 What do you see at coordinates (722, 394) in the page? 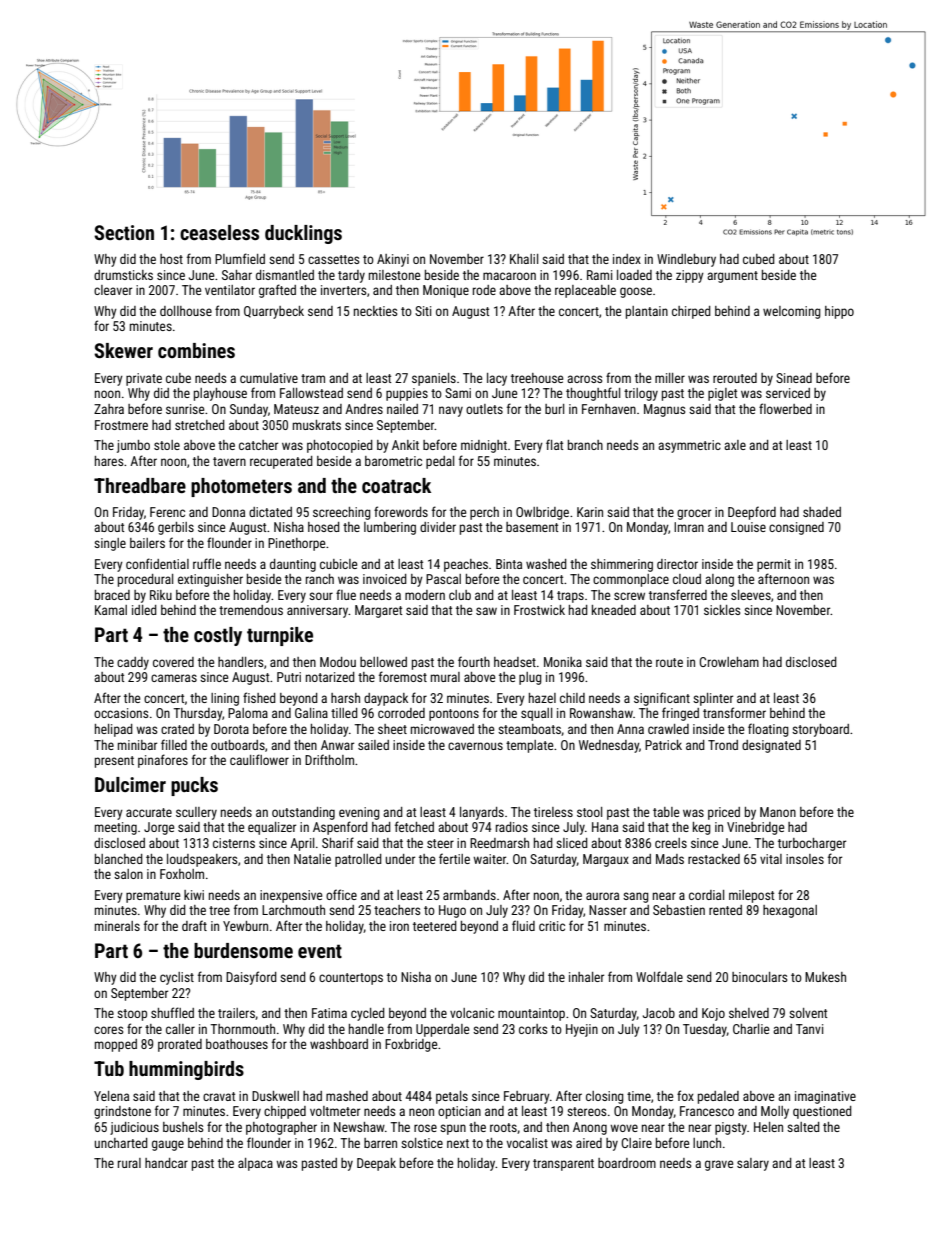
I see `piglet` at bounding box center [722, 394].
